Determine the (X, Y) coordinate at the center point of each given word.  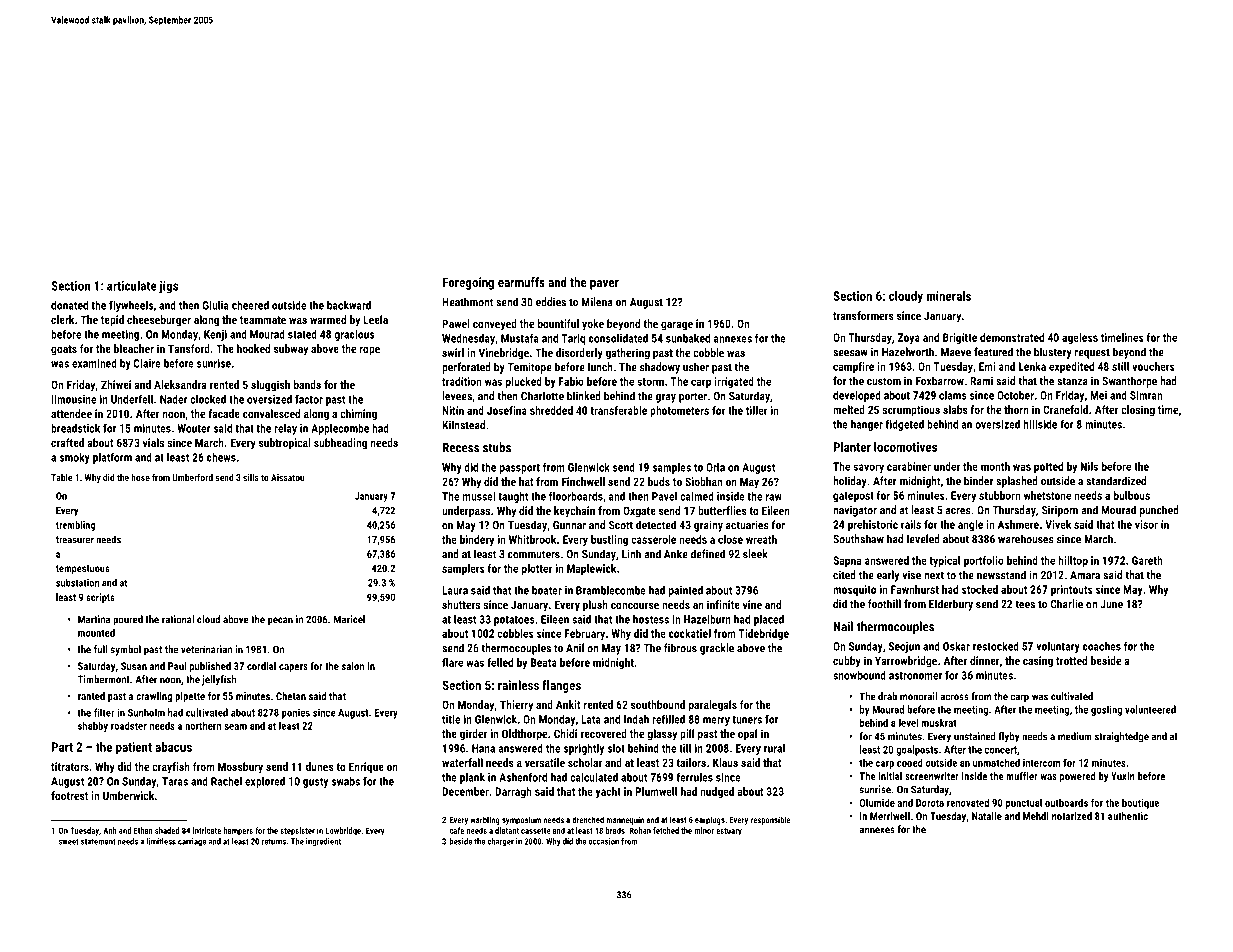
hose (140, 477)
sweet (69, 842)
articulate (132, 285)
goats (64, 350)
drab (887, 696)
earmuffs (521, 282)
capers (293, 668)
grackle (717, 649)
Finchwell (583, 481)
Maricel (349, 619)
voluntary (1058, 647)
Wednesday (468, 339)
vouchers (1153, 366)
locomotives (905, 447)
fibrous (680, 648)
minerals (949, 296)
